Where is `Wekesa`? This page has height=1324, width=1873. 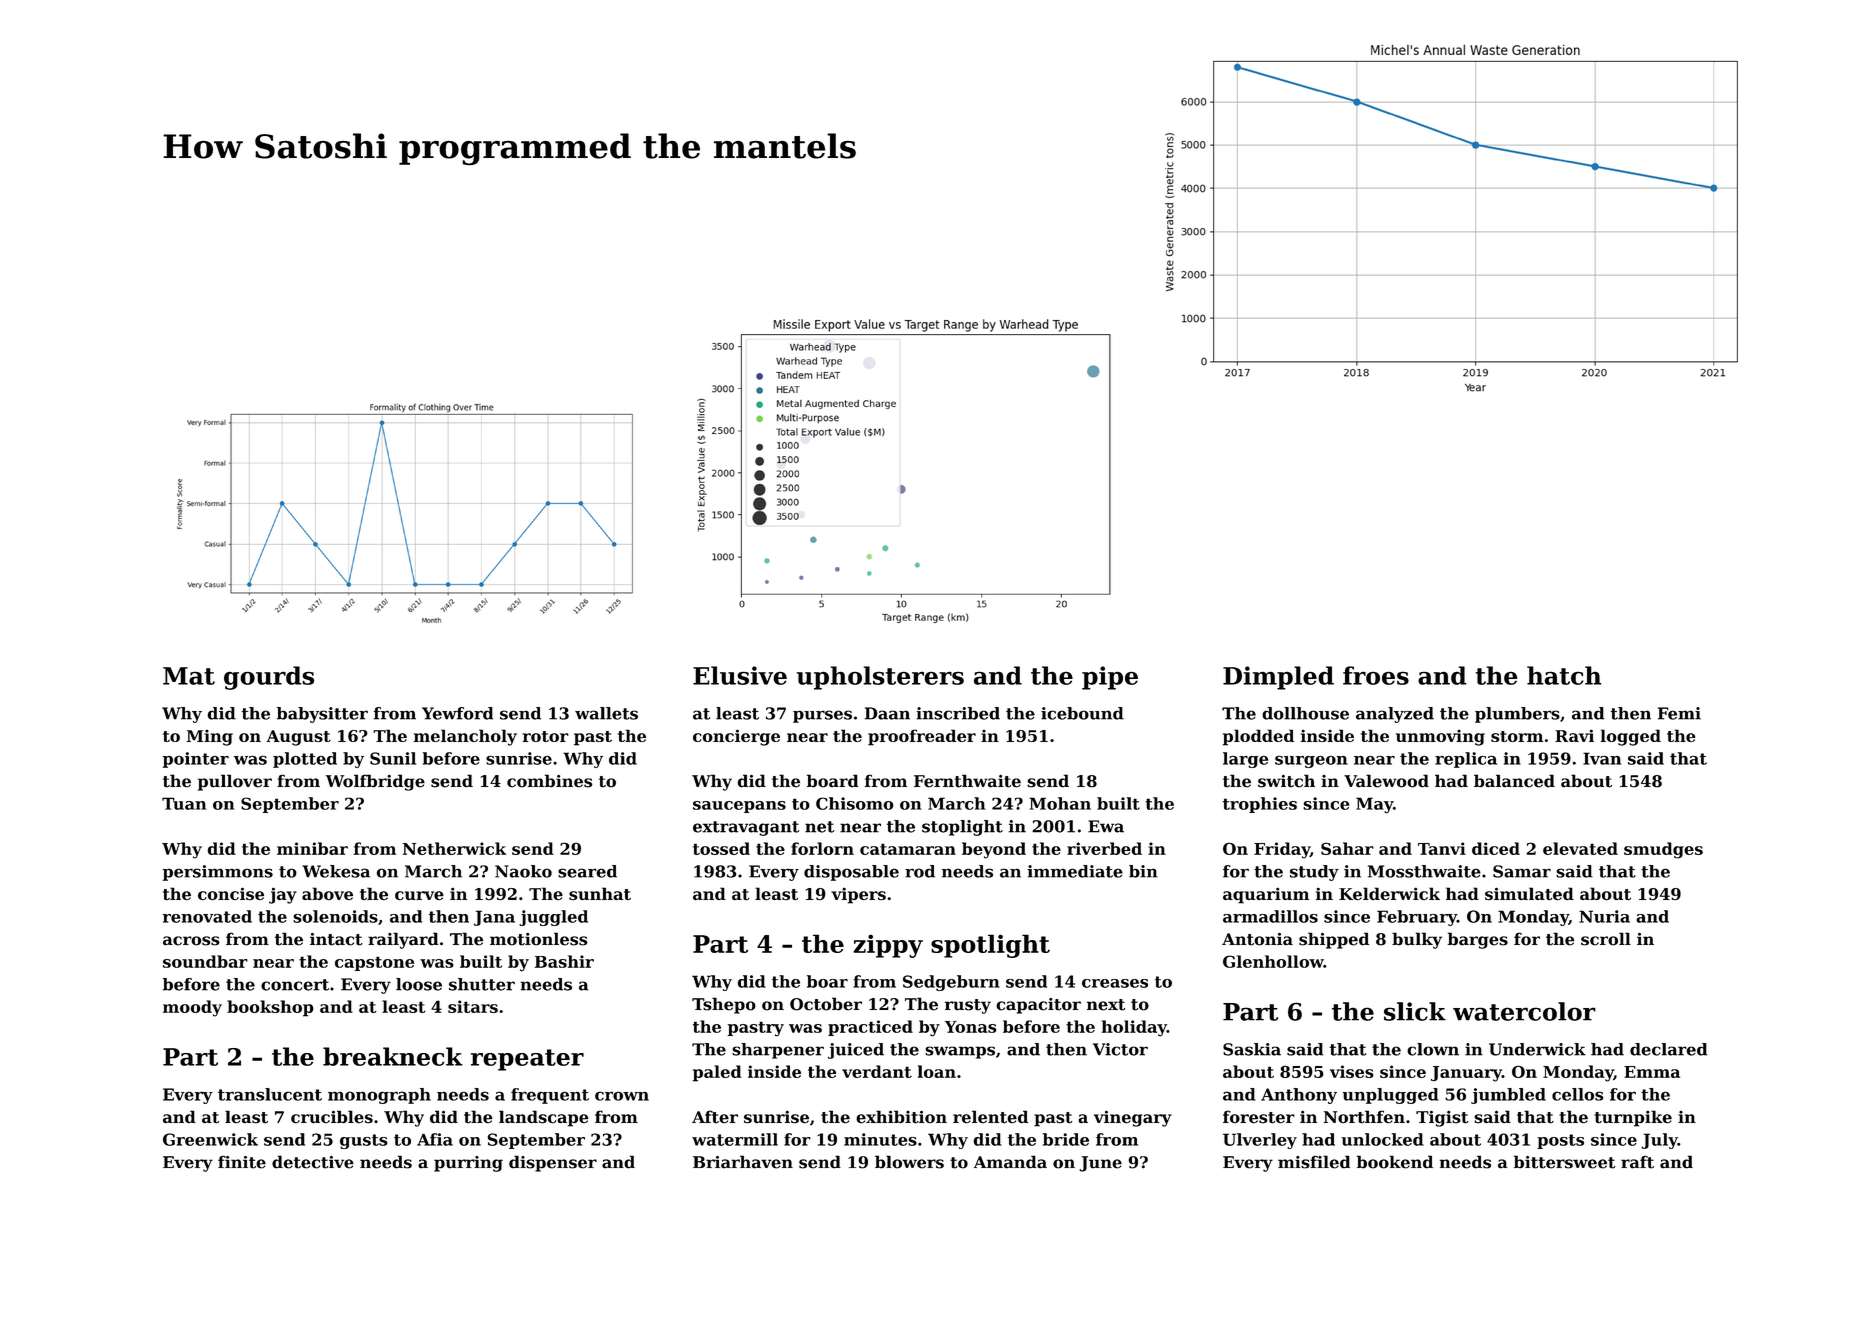 Wekesa is located at coordinates (336, 871).
